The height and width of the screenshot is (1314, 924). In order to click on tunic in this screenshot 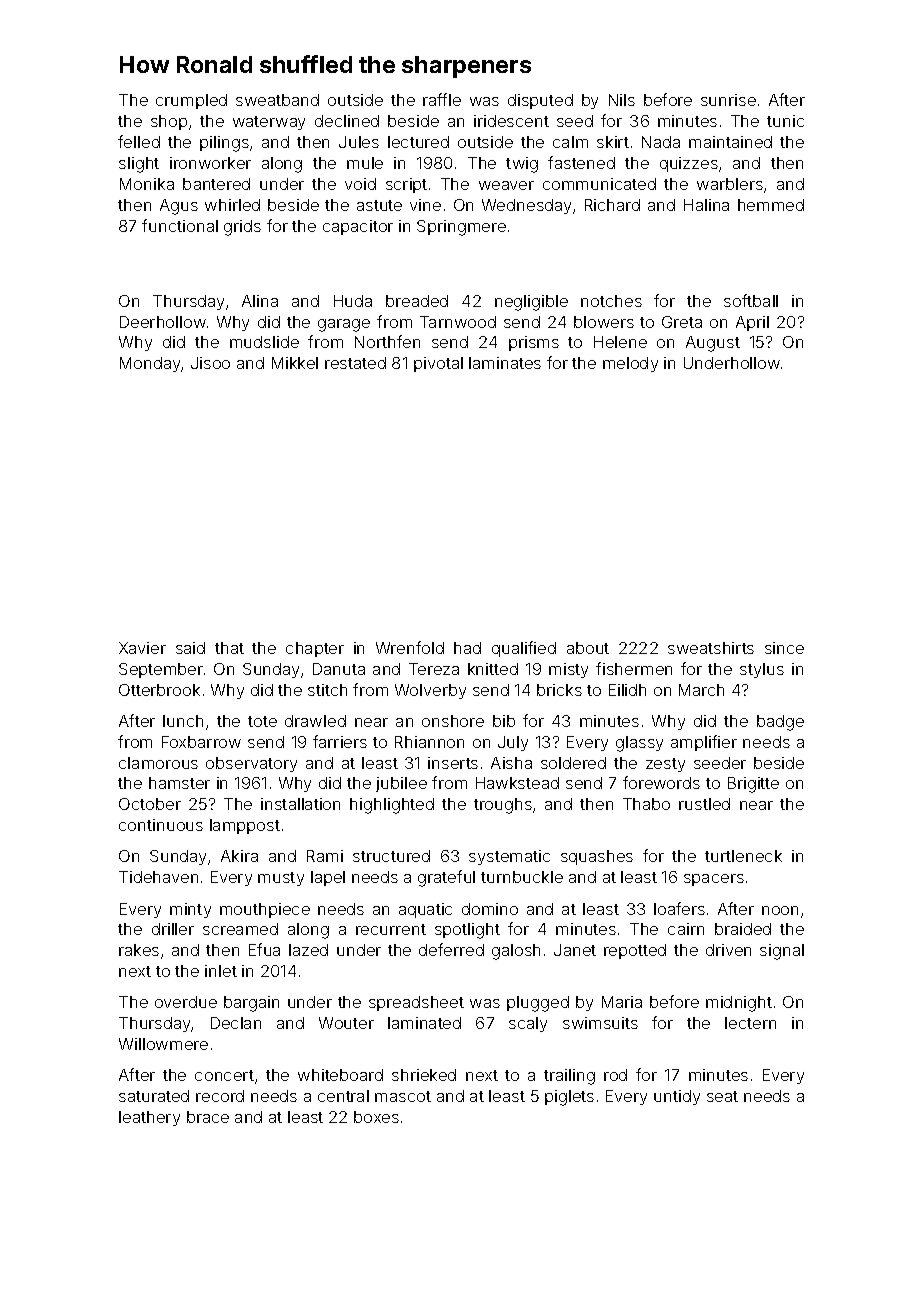, I will do `click(785, 121)`.
